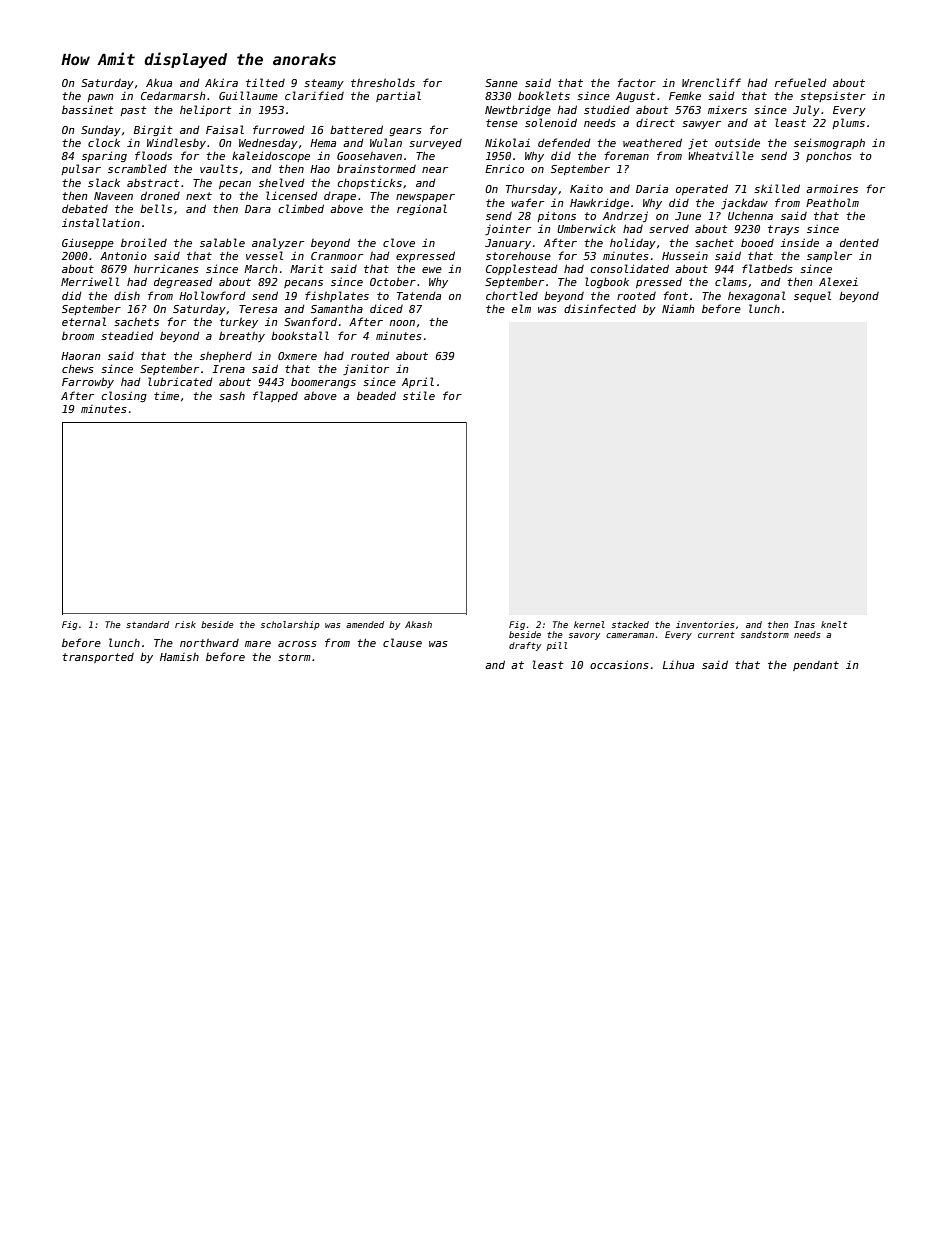 The width and height of the page is (952, 1233). I want to click on knelt, so click(834, 624).
